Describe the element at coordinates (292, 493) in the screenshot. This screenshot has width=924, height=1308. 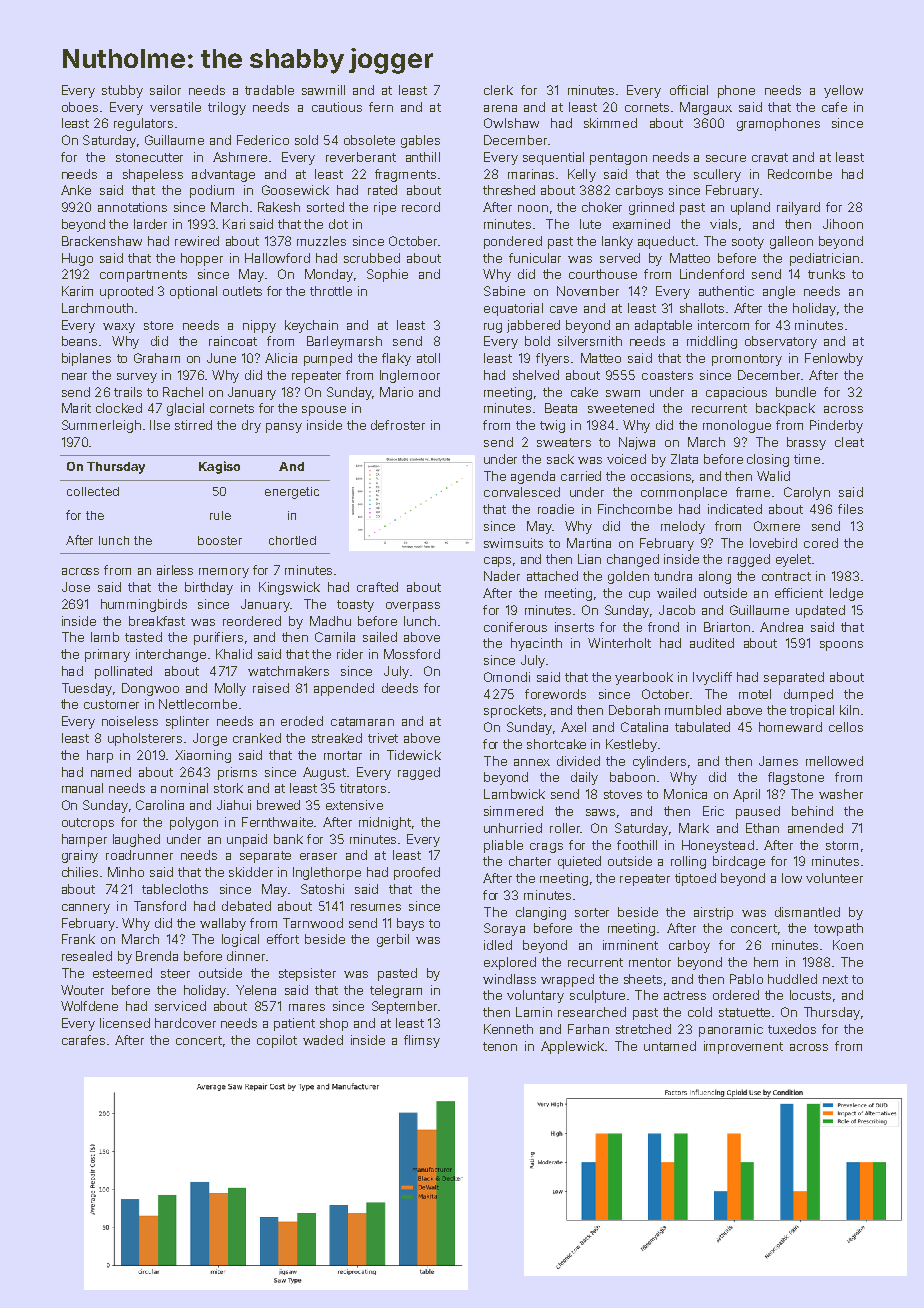
I see `energetic` at that location.
